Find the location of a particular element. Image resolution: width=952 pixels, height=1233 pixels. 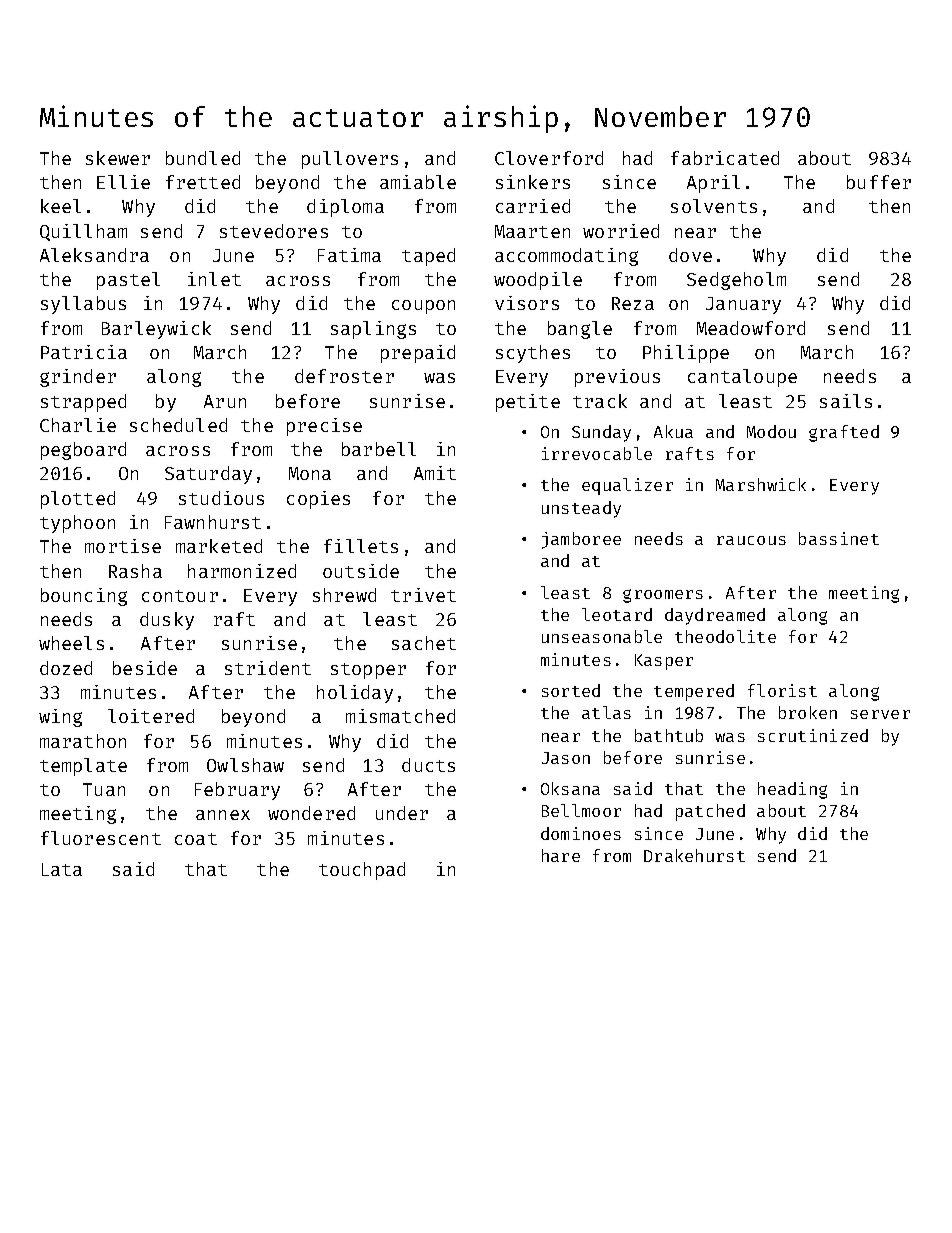

coupon is located at coordinates (423, 307).
